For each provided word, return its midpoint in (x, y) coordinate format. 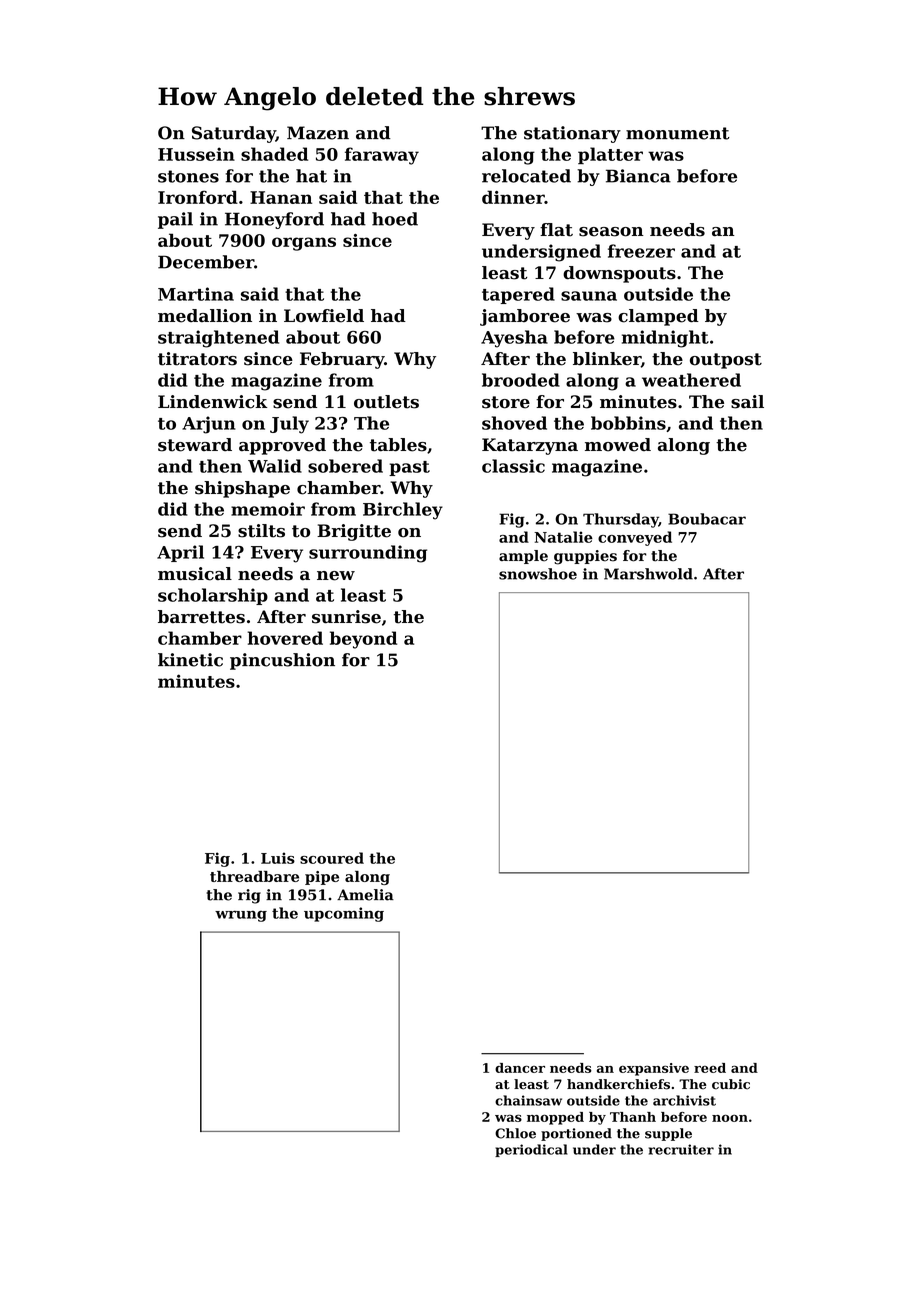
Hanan (281, 197)
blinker (607, 359)
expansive (654, 1069)
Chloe (515, 1133)
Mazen (318, 133)
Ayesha (514, 339)
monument (678, 133)
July (289, 425)
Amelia (365, 895)
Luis (278, 858)
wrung (241, 916)
